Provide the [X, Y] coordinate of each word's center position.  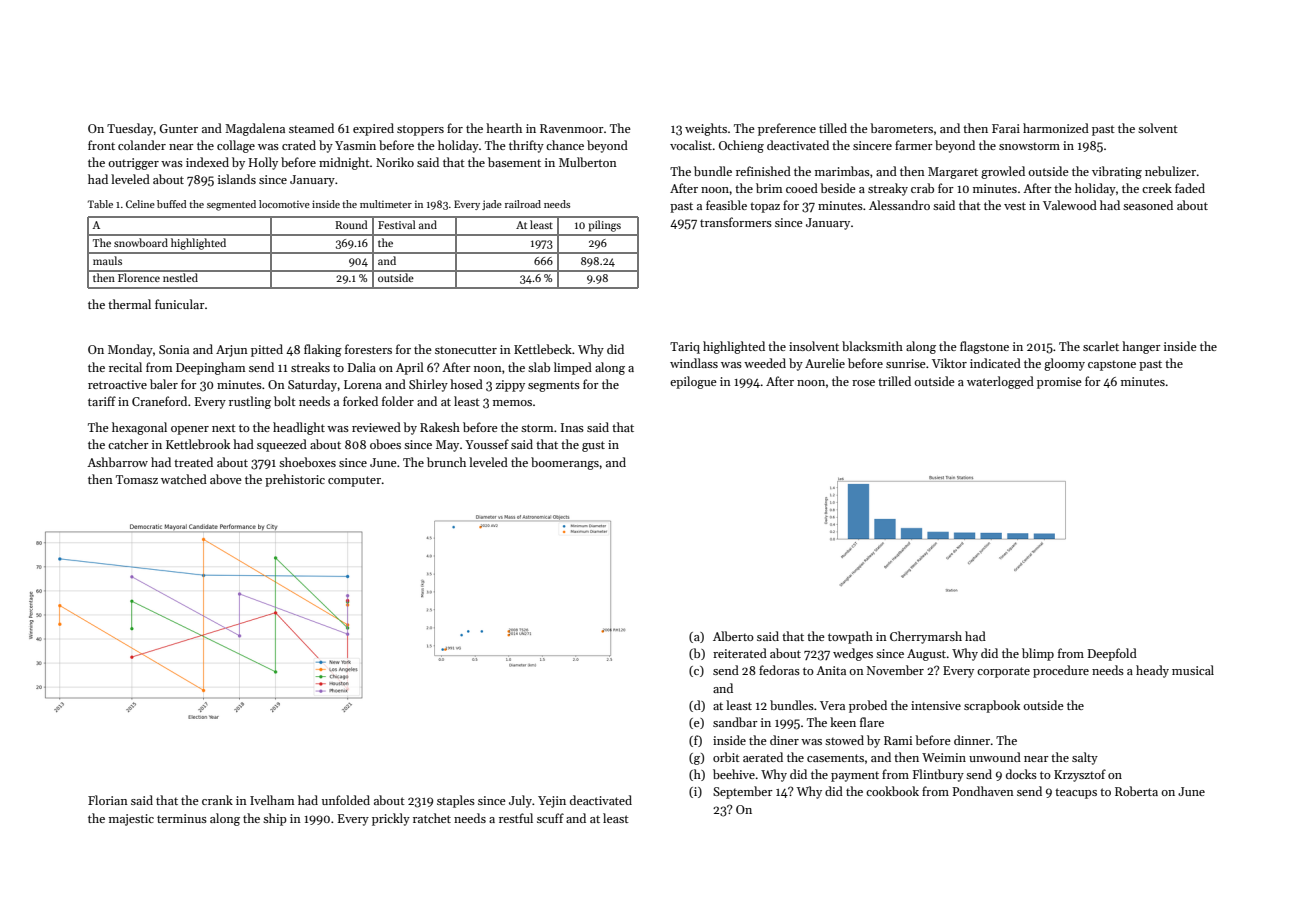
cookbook [892, 791]
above [226, 479]
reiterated [740, 653]
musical [1193, 670]
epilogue [693, 382]
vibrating [1117, 172]
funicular [180, 304]
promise [1059, 383]
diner [784, 740]
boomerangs [565, 463]
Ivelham [272, 800]
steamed [311, 128]
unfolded [346, 800]
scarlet [1101, 346]
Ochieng [741, 146]
